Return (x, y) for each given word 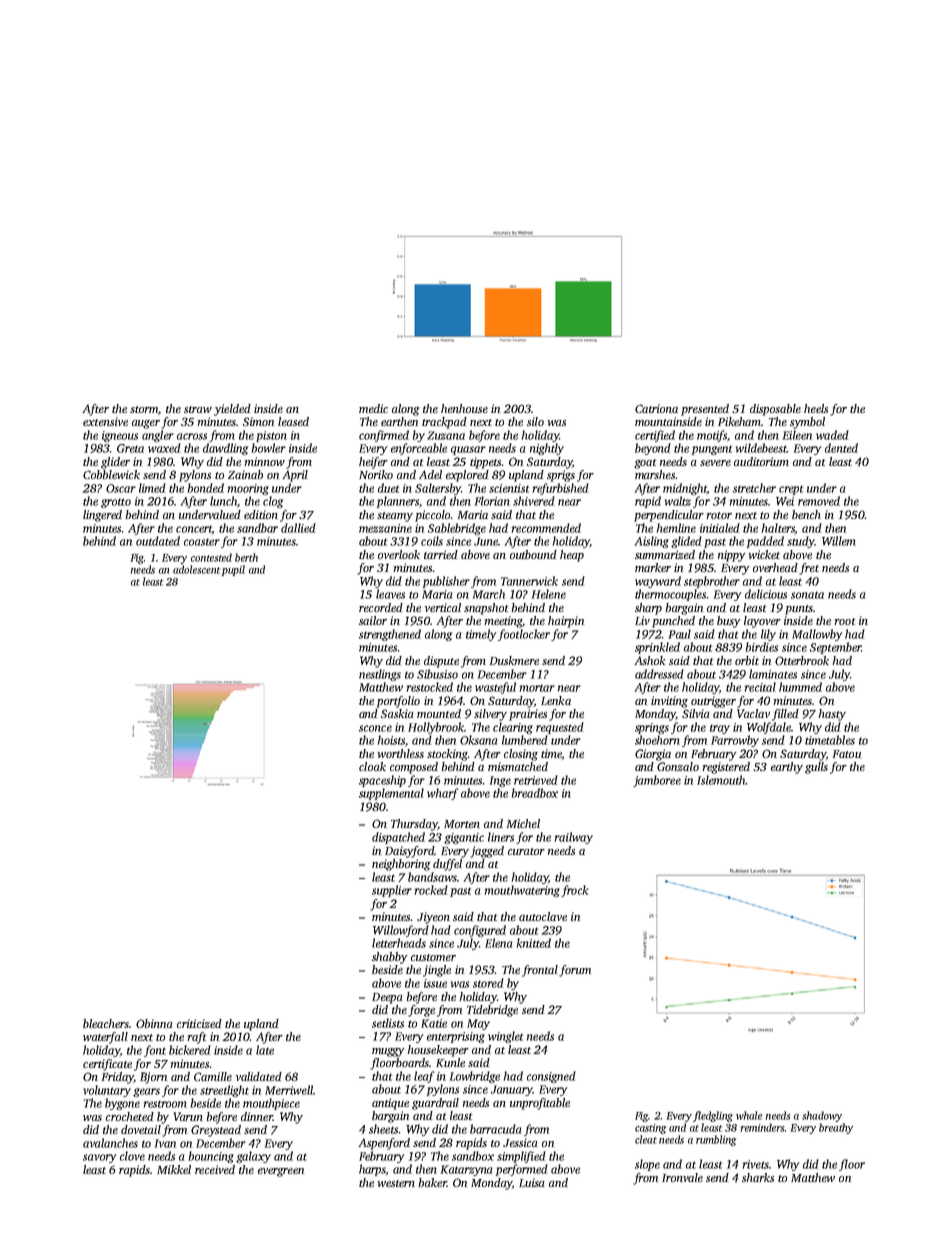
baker (432, 1182)
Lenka (556, 700)
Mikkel (174, 1169)
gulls (816, 768)
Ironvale (682, 1177)
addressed (659, 674)
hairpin (566, 622)
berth (246, 557)
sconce (375, 728)
